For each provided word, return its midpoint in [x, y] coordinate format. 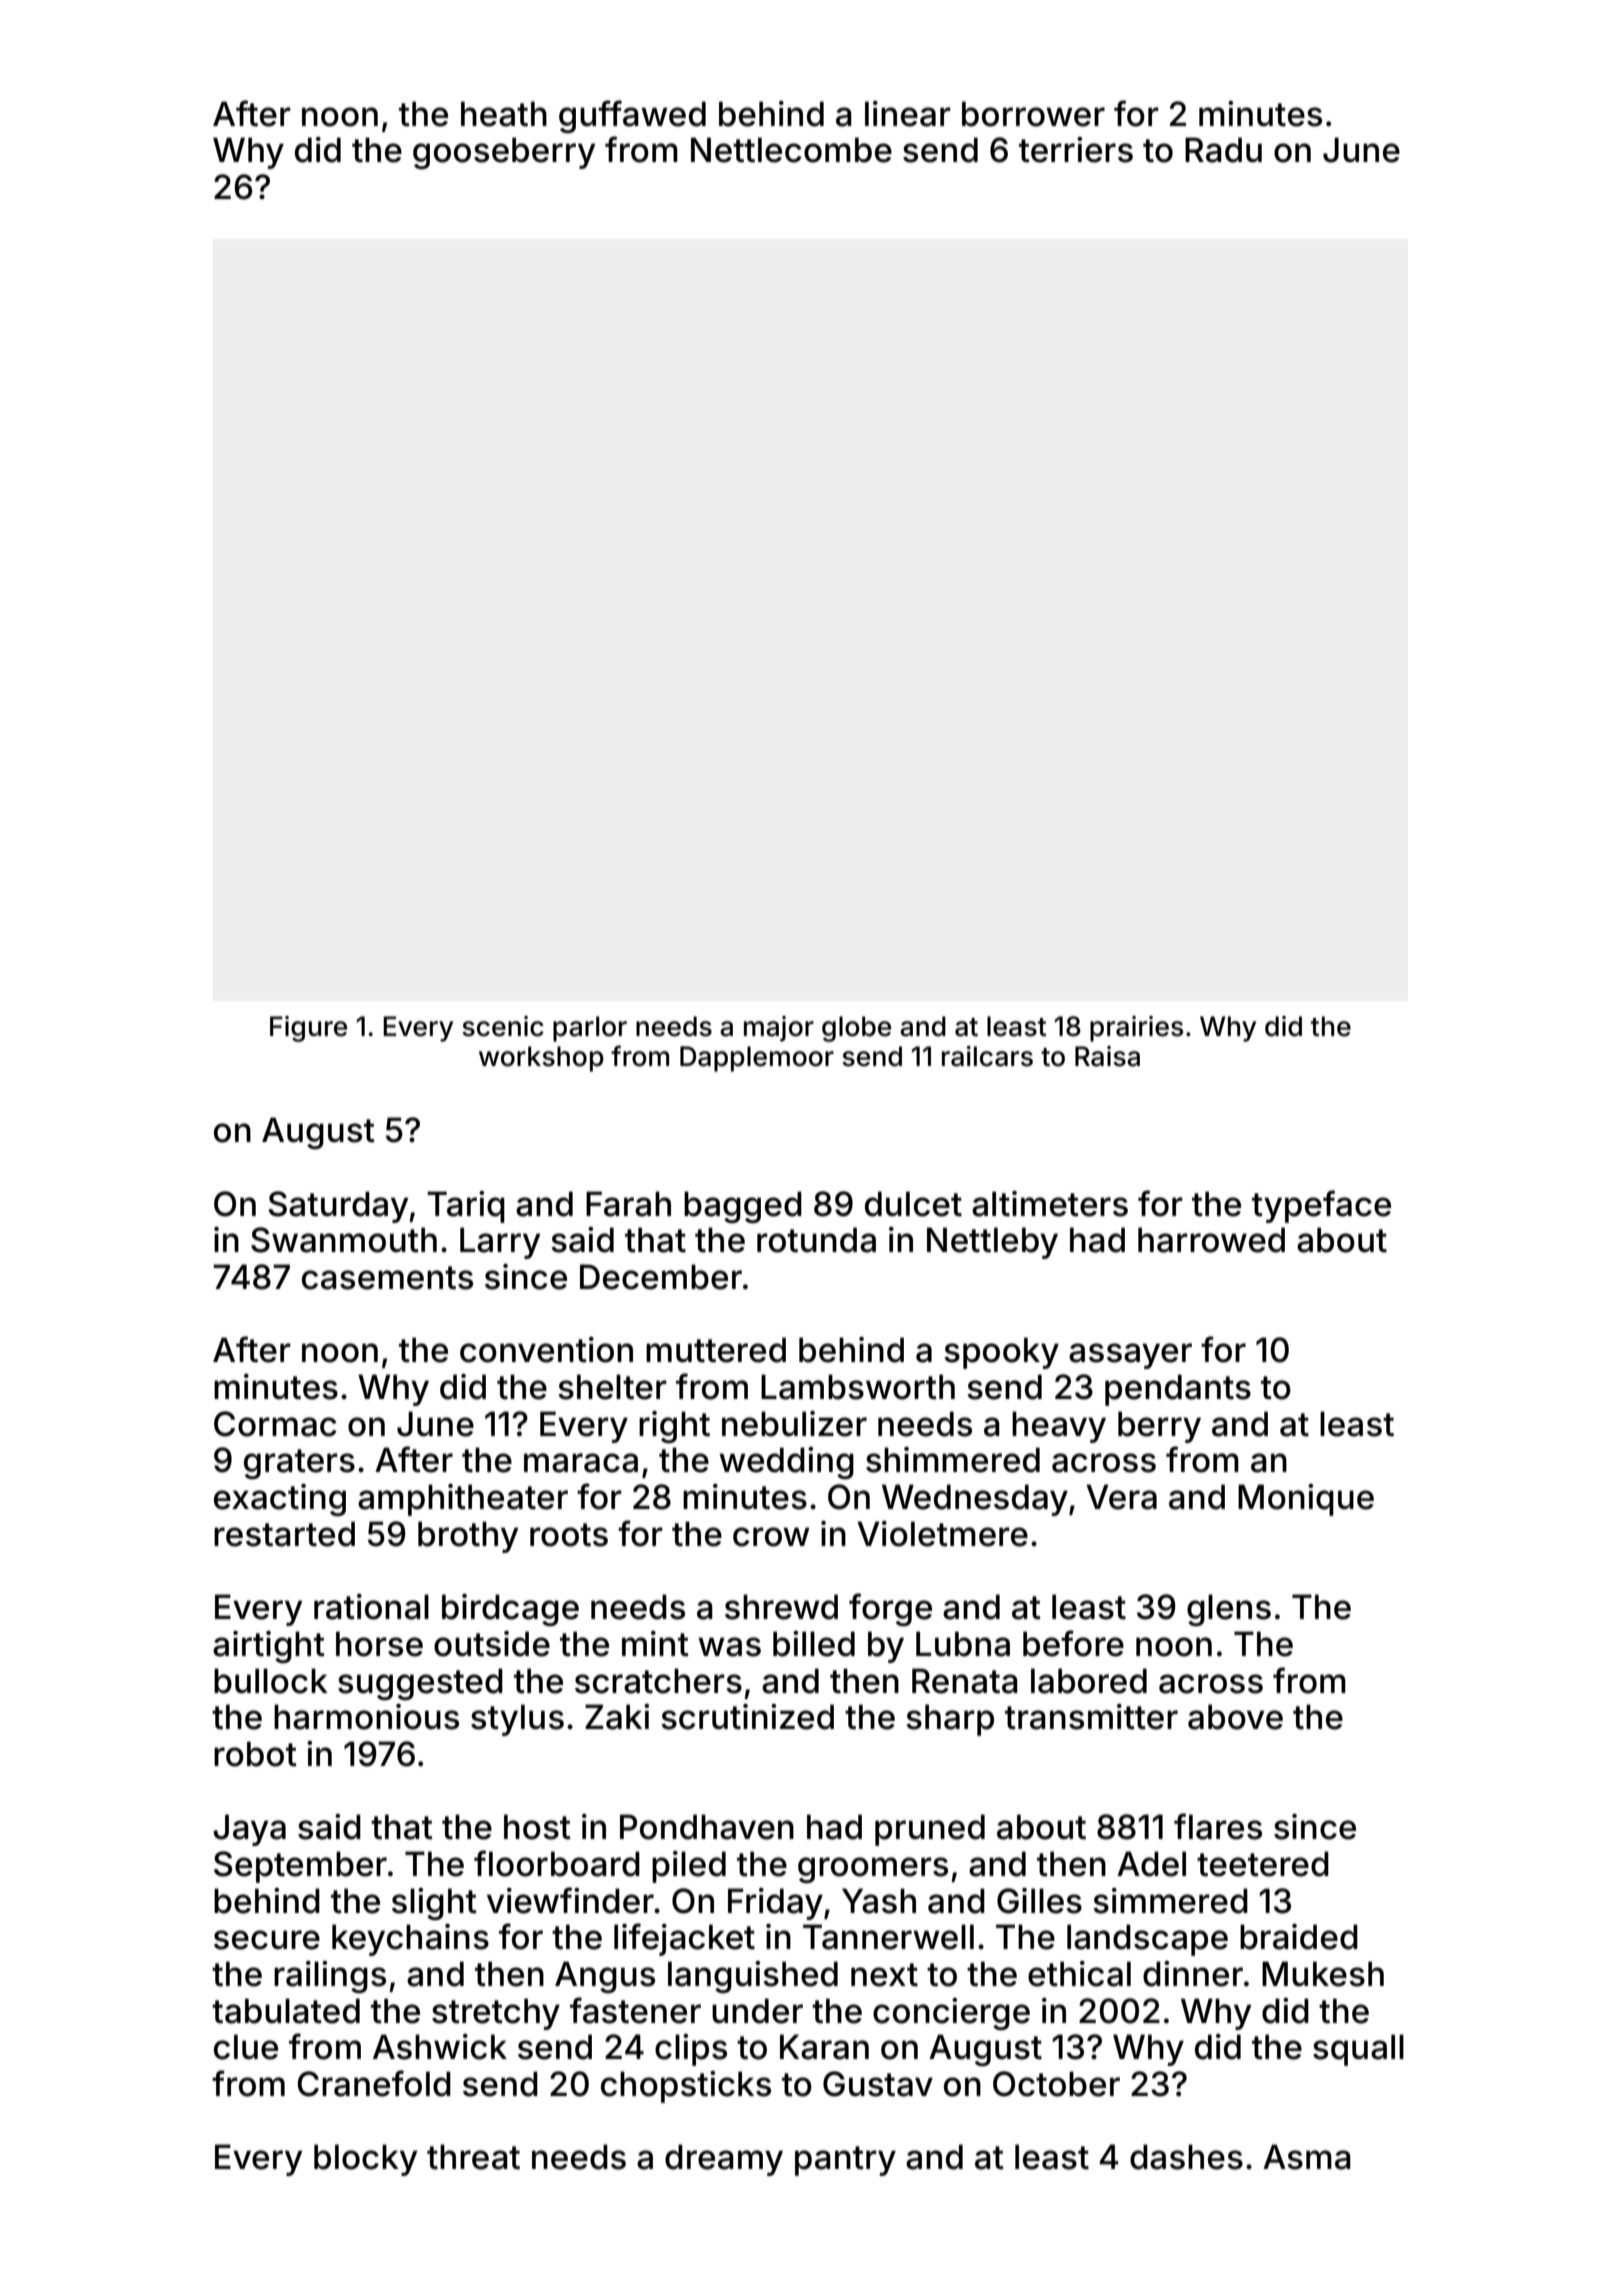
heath [504, 114]
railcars [987, 1056]
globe [856, 1029]
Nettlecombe [791, 150]
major [779, 1029]
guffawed [632, 116]
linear [908, 114]
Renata [965, 1681]
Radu [1223, 150]
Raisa [1107, 1056]
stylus [517, 1720]
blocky [366, 2160]
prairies [1136, 1029]
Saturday [339, 1207]
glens [1229, 1610]
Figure [308, 1029]
